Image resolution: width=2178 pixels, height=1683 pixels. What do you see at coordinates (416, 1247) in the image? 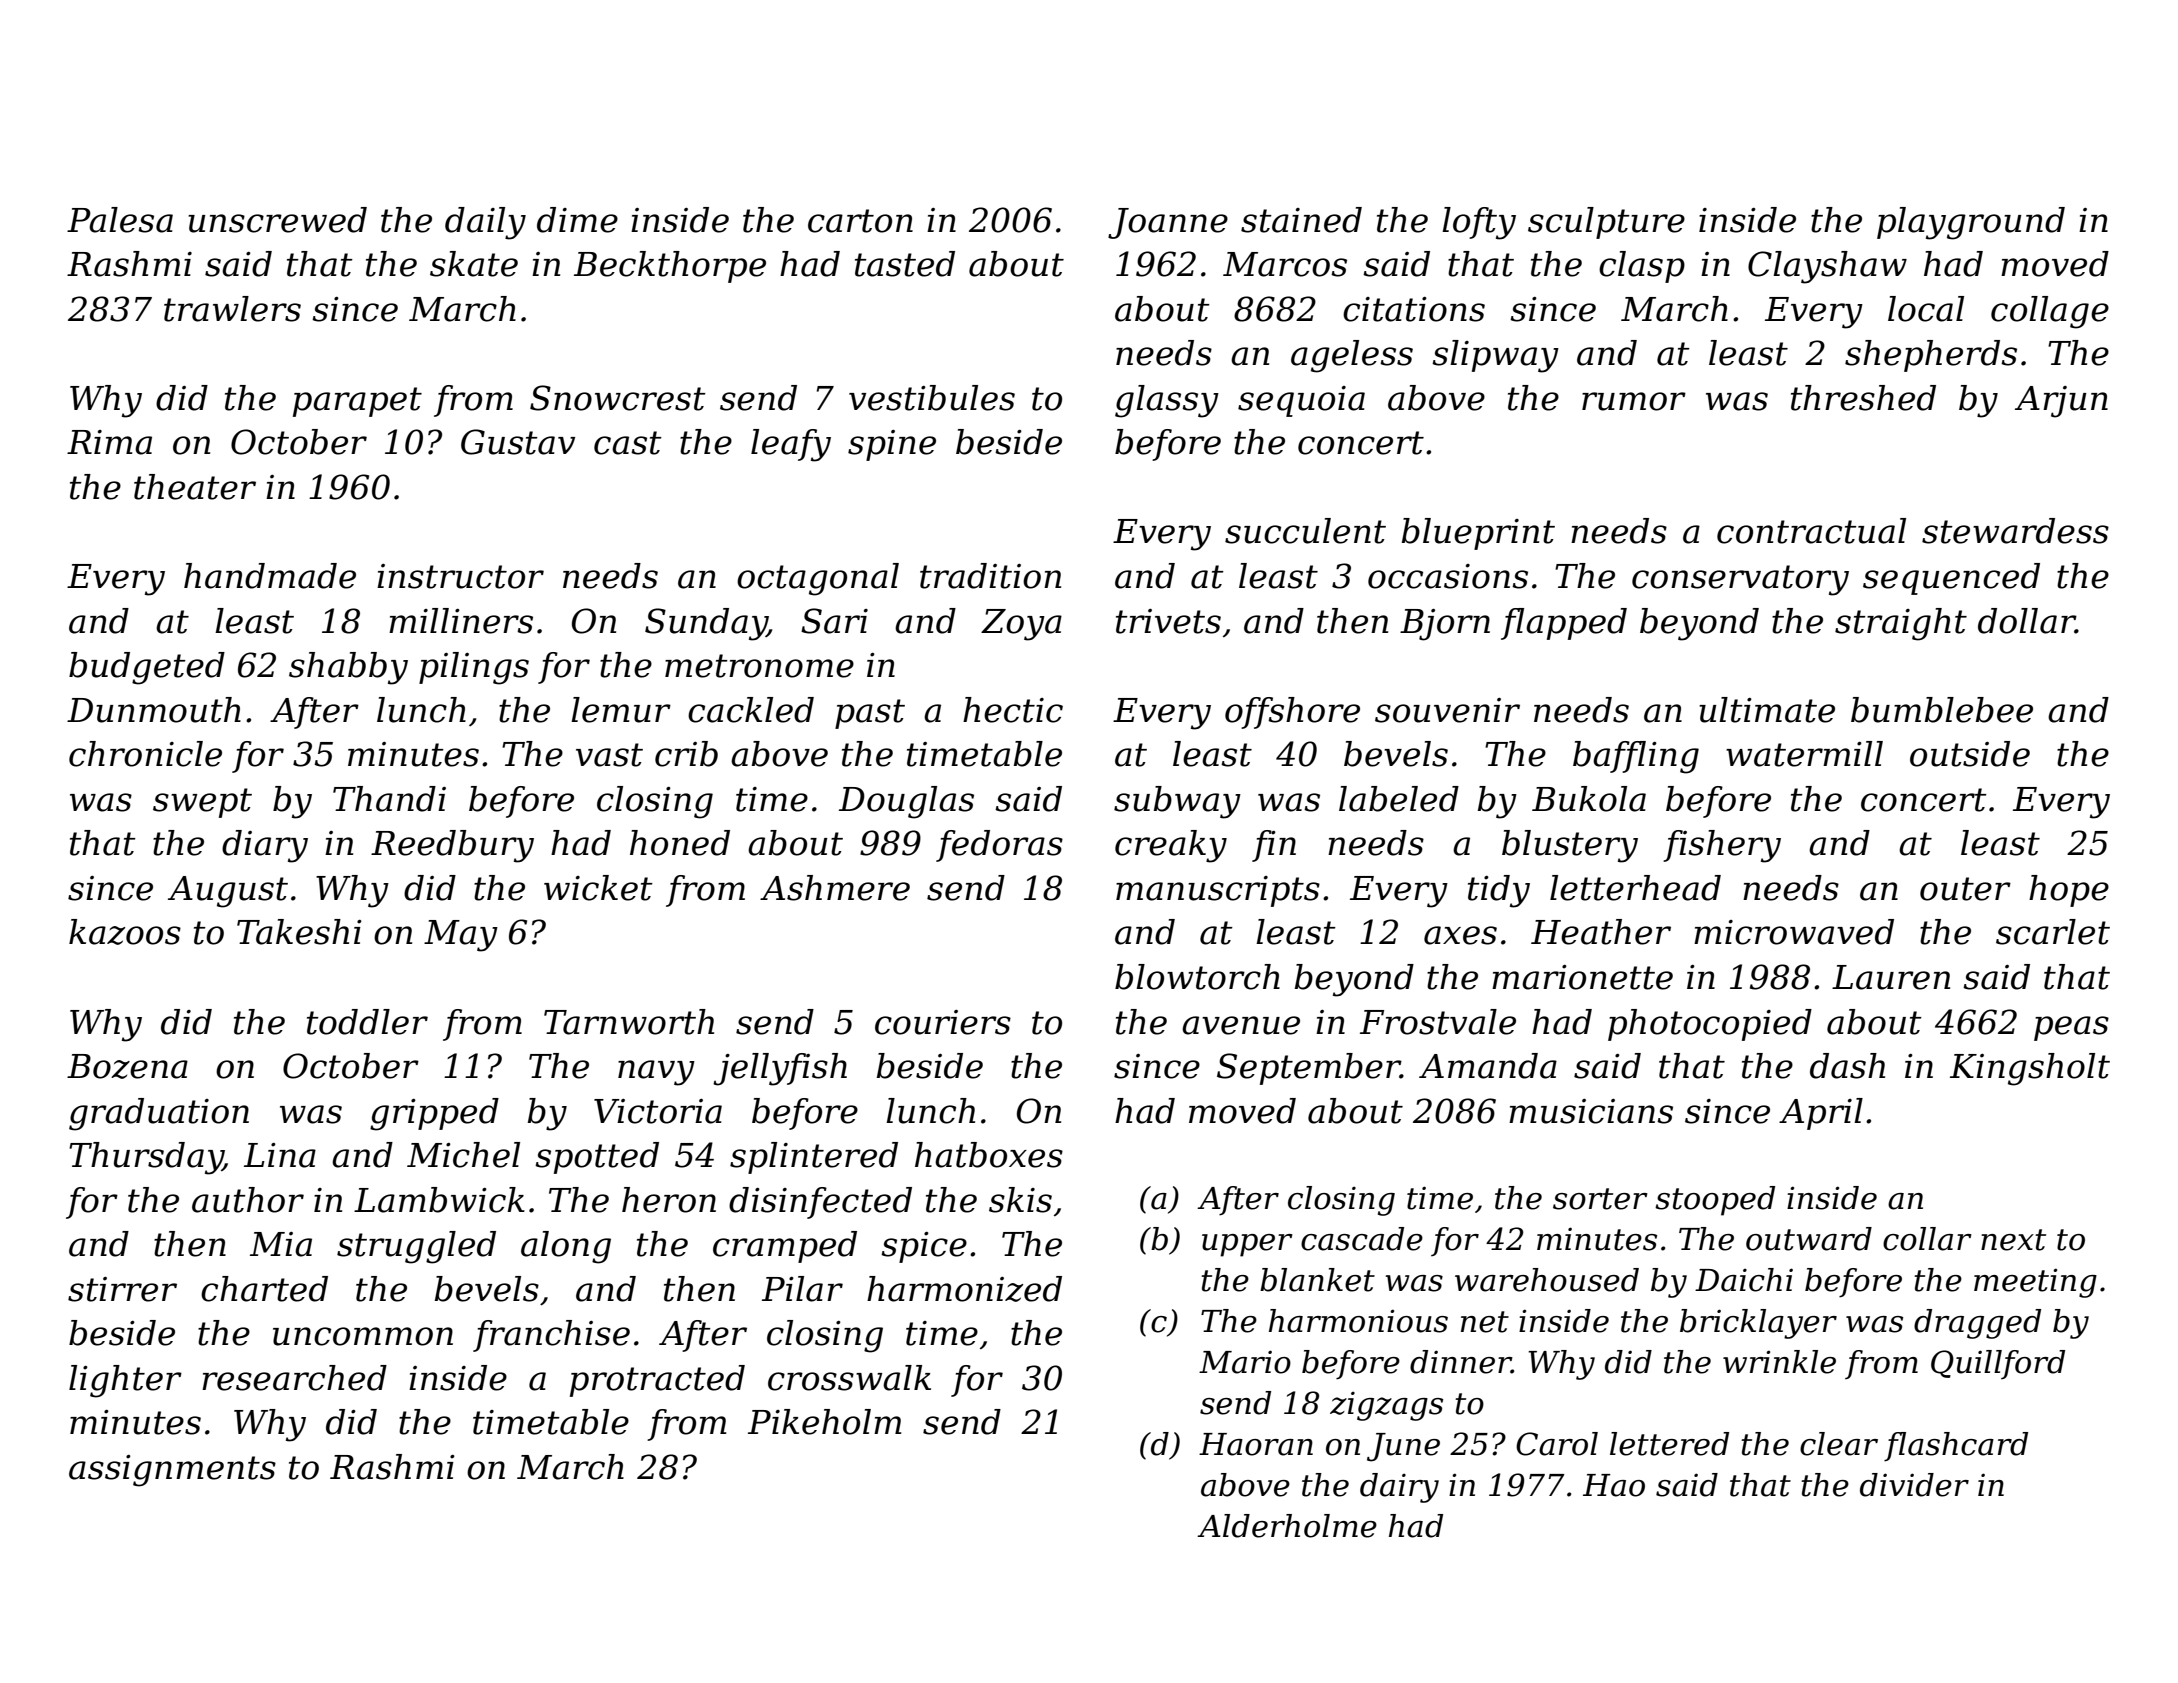
I see `struggled` at bounding box center [416, 1247].
